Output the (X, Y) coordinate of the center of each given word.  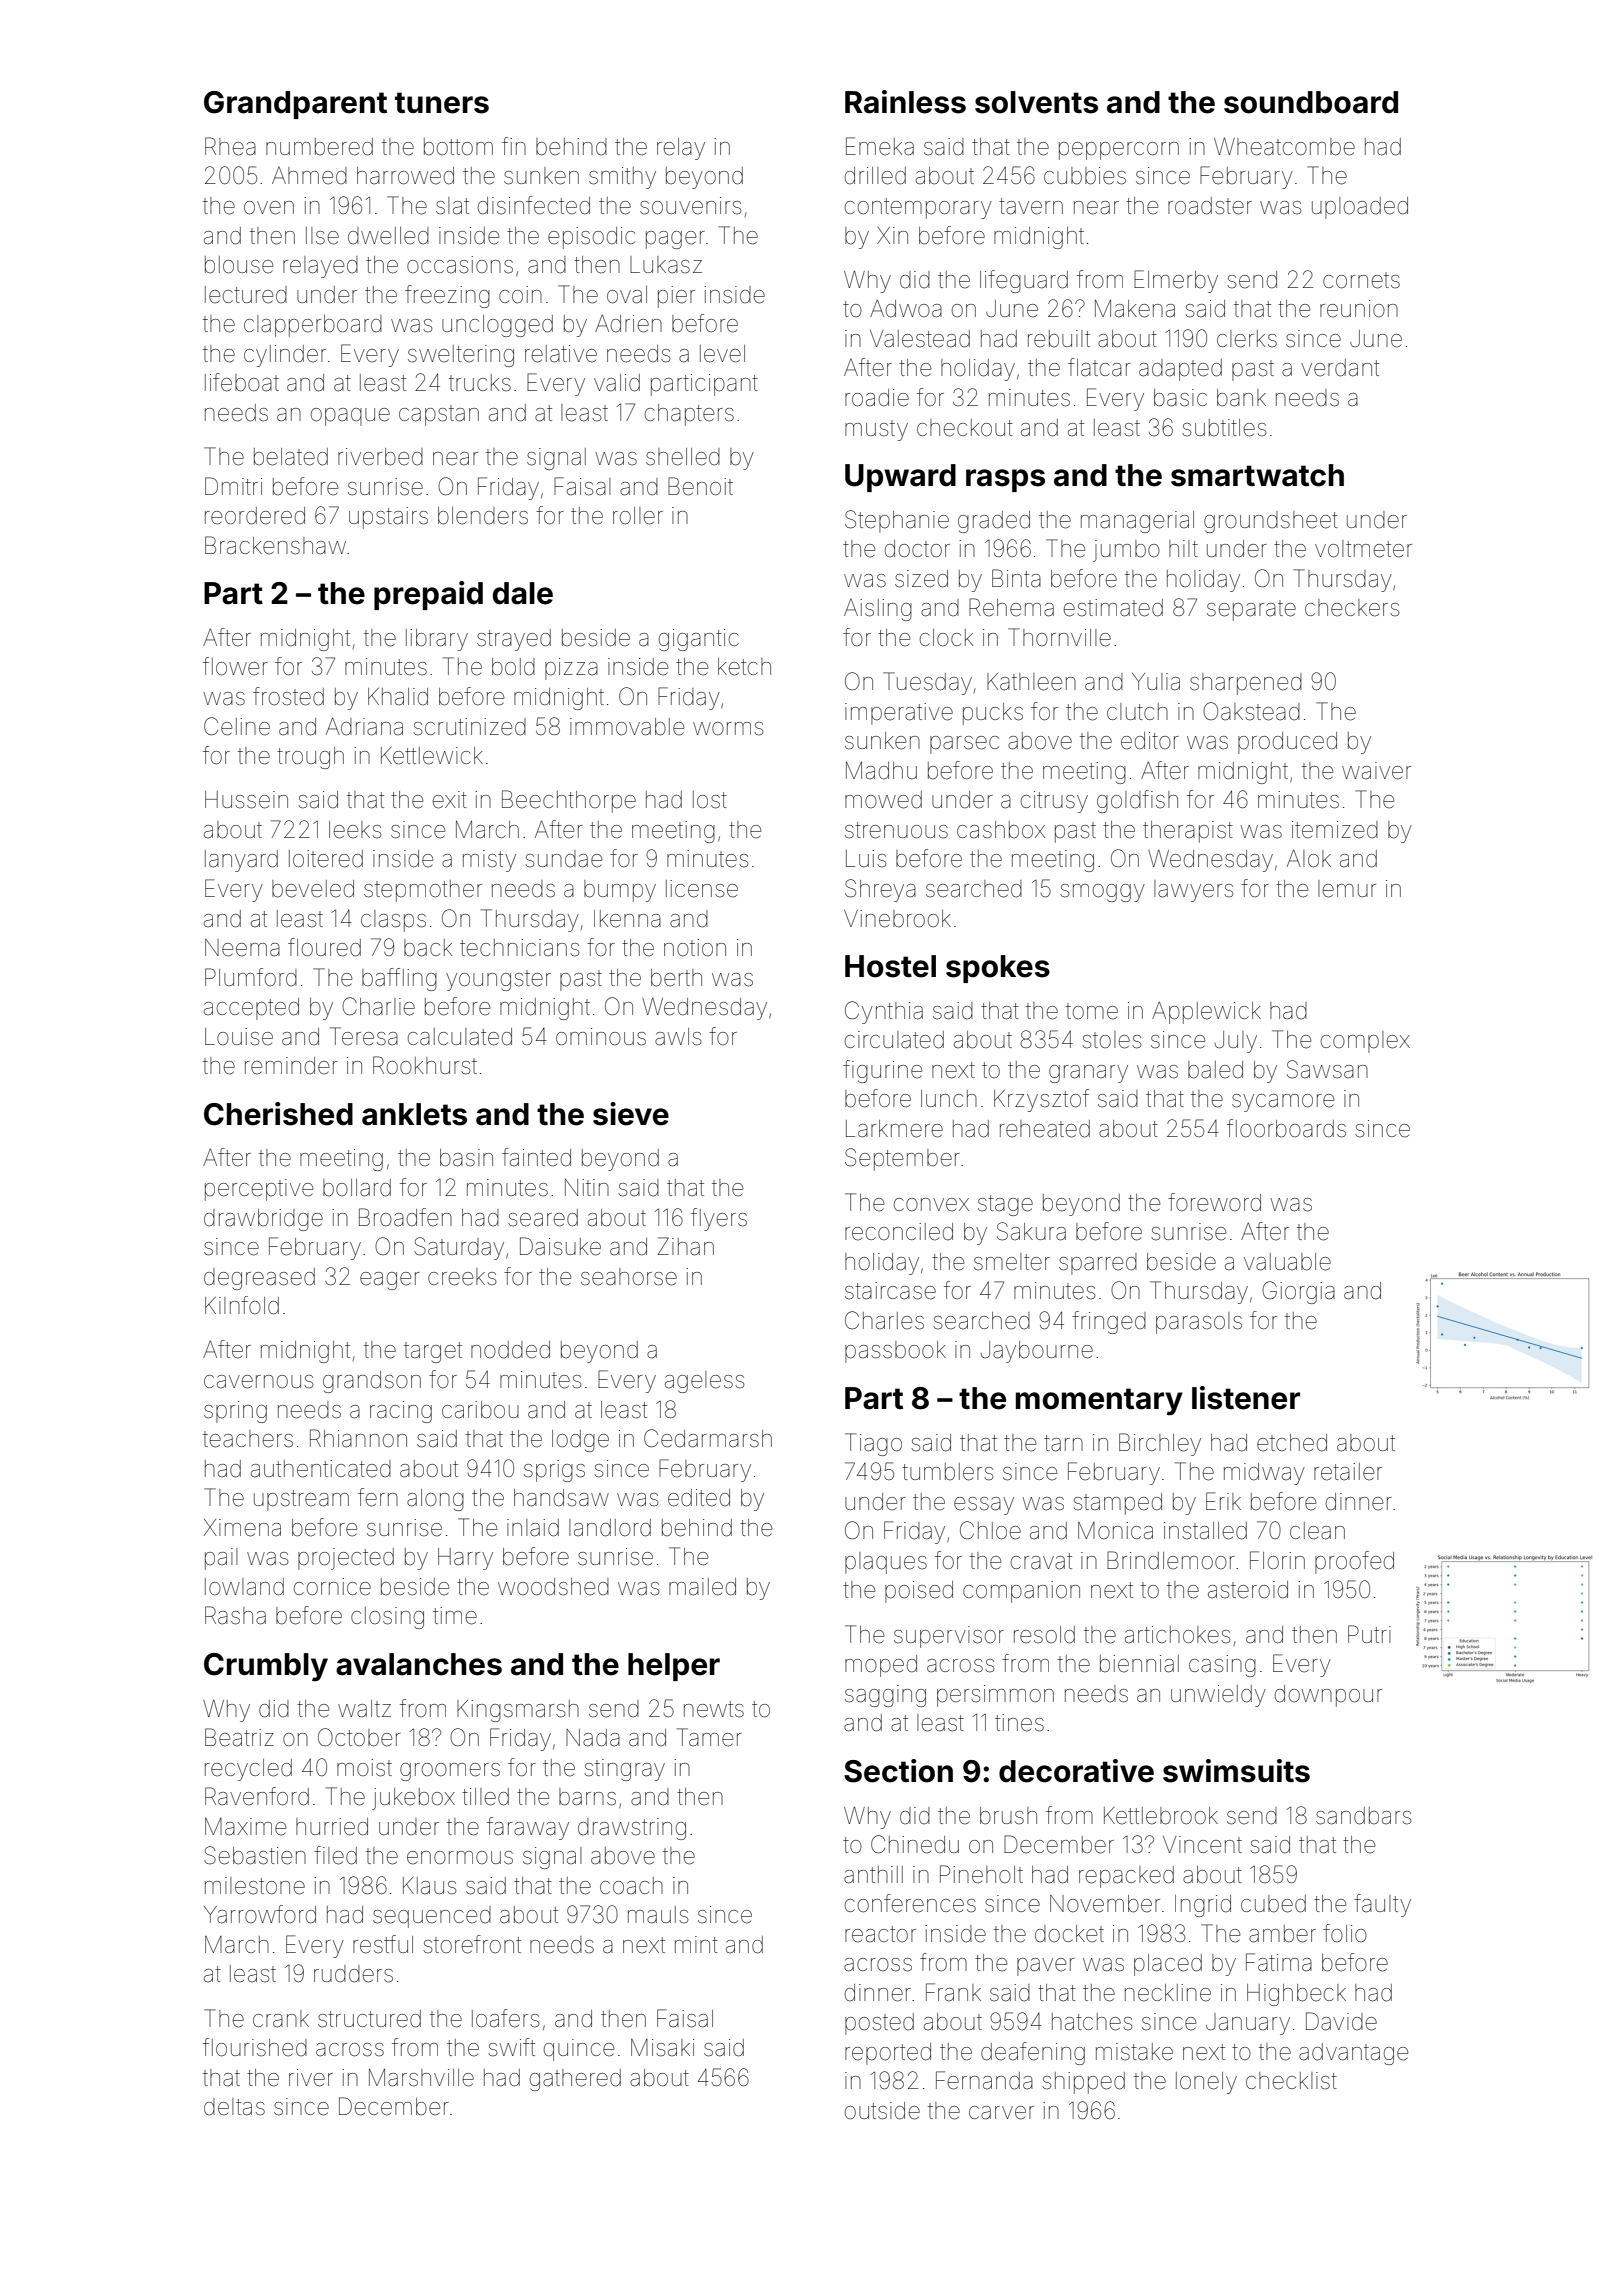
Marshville (421, 2078)
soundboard (1311, 102)
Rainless (905, 102)
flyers (719, 1219)
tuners (442, 103)
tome (1092, 1011)
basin (466, 1158)
